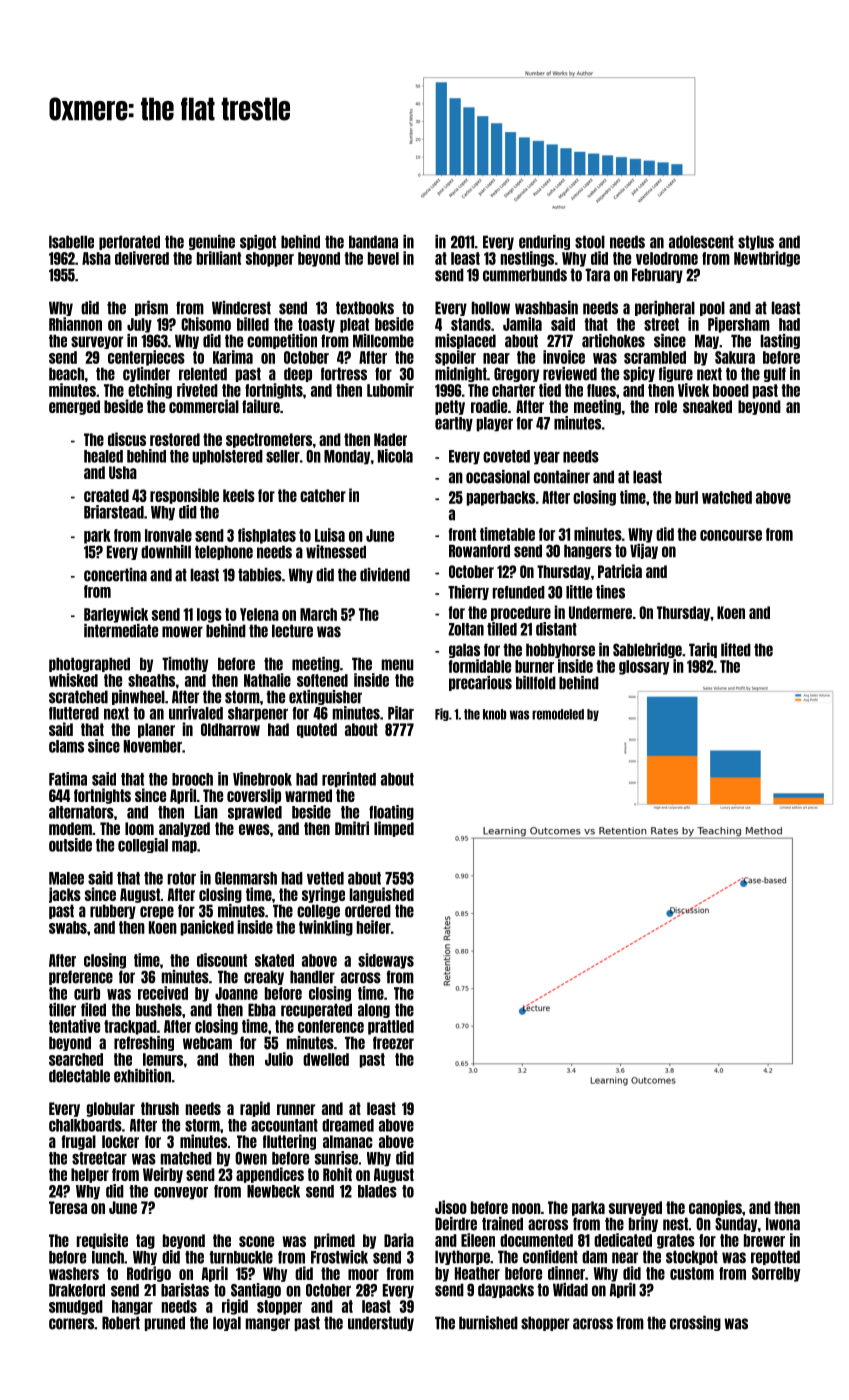  I want to click on exhibition, so click(142, 1076).
